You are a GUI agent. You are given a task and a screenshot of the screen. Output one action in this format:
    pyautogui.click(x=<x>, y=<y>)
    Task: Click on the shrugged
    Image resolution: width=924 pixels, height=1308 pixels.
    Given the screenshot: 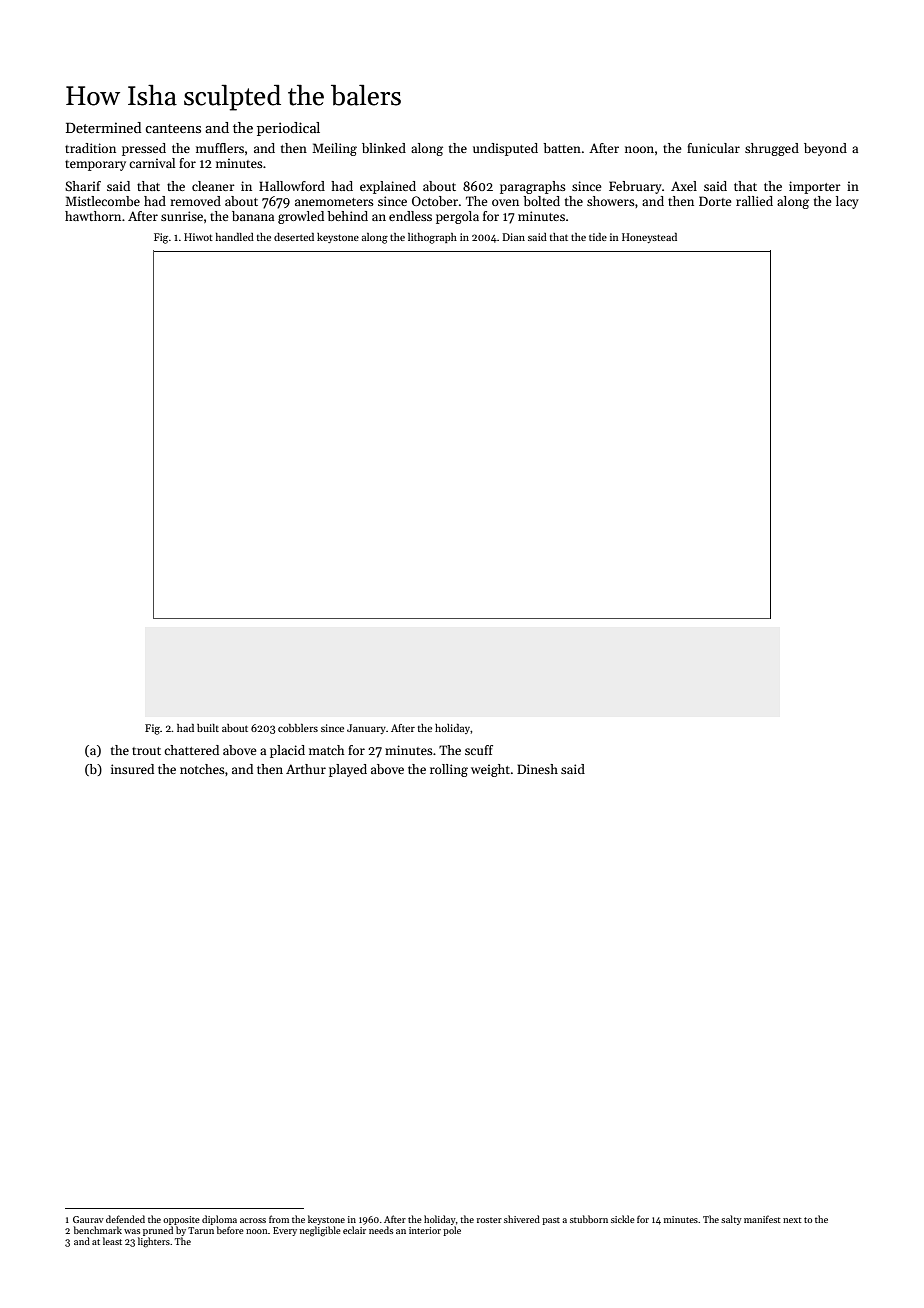 What is the action you would take?
    pyautogui.click(x=772, y=149)
